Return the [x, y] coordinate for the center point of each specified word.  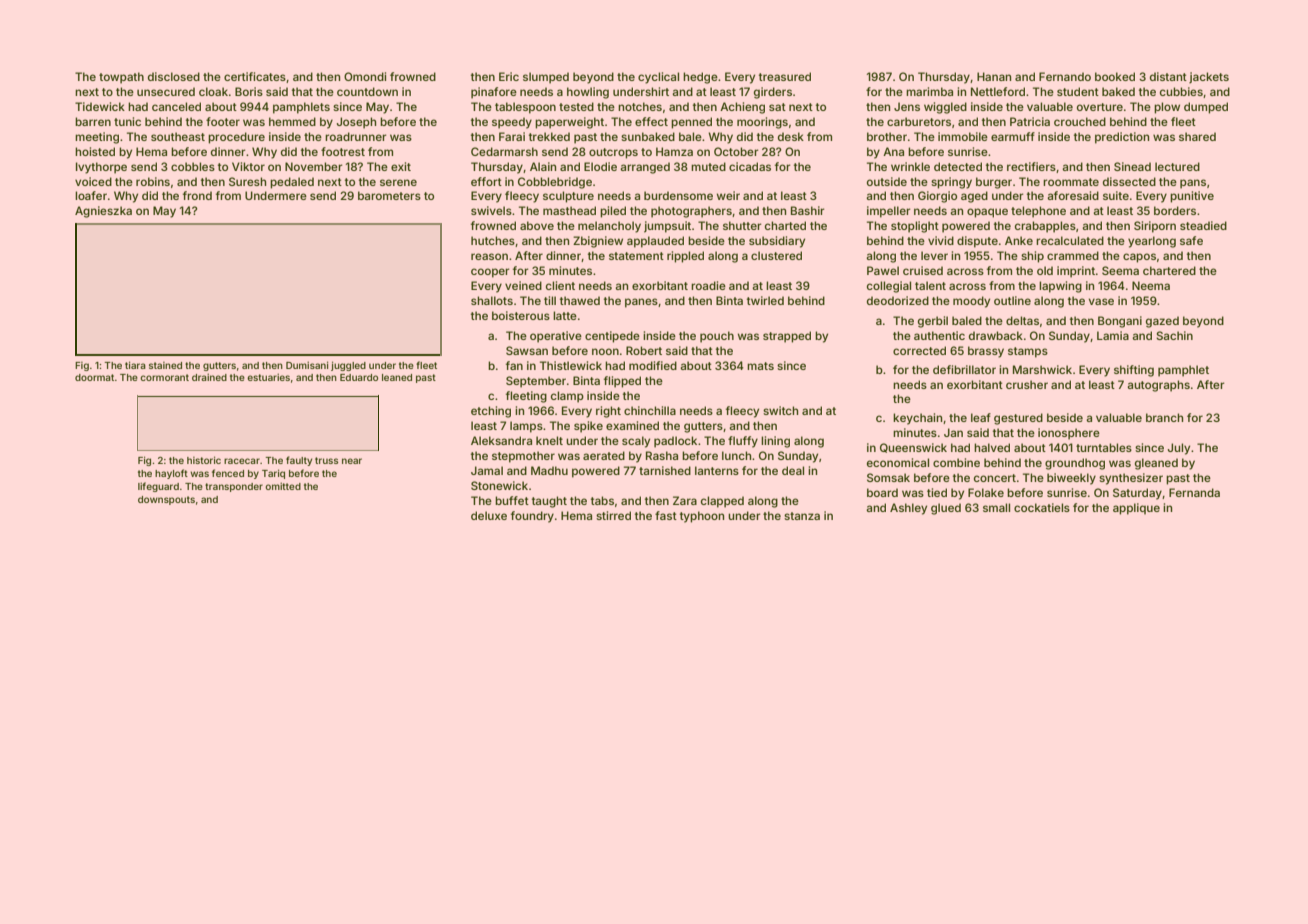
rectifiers [1031, 166]
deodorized [898, 300]
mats [760, 366]
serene [398, 182]
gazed [1162, 322]
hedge [700, 78]
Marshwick [1042, 369]
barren [93, 121]
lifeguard [158, 487]
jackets [1209, 77]
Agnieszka [103, 212]
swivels [491, 210]
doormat [94, 377]
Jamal [487, 470]
